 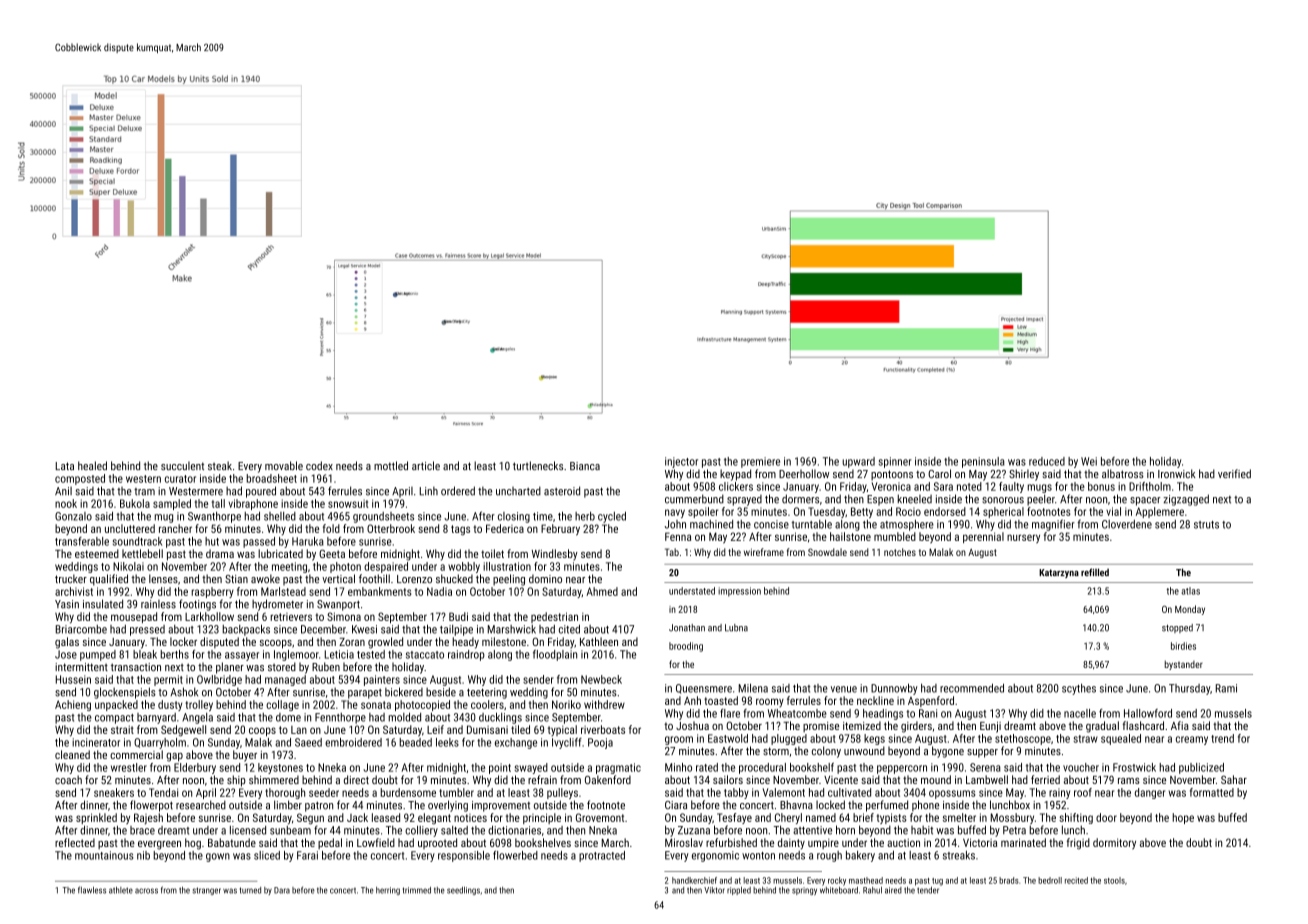 What do you see at coordinates (599, 641) in the screenshot?
I see `Kathleen` at bounding box center [599, 641].
